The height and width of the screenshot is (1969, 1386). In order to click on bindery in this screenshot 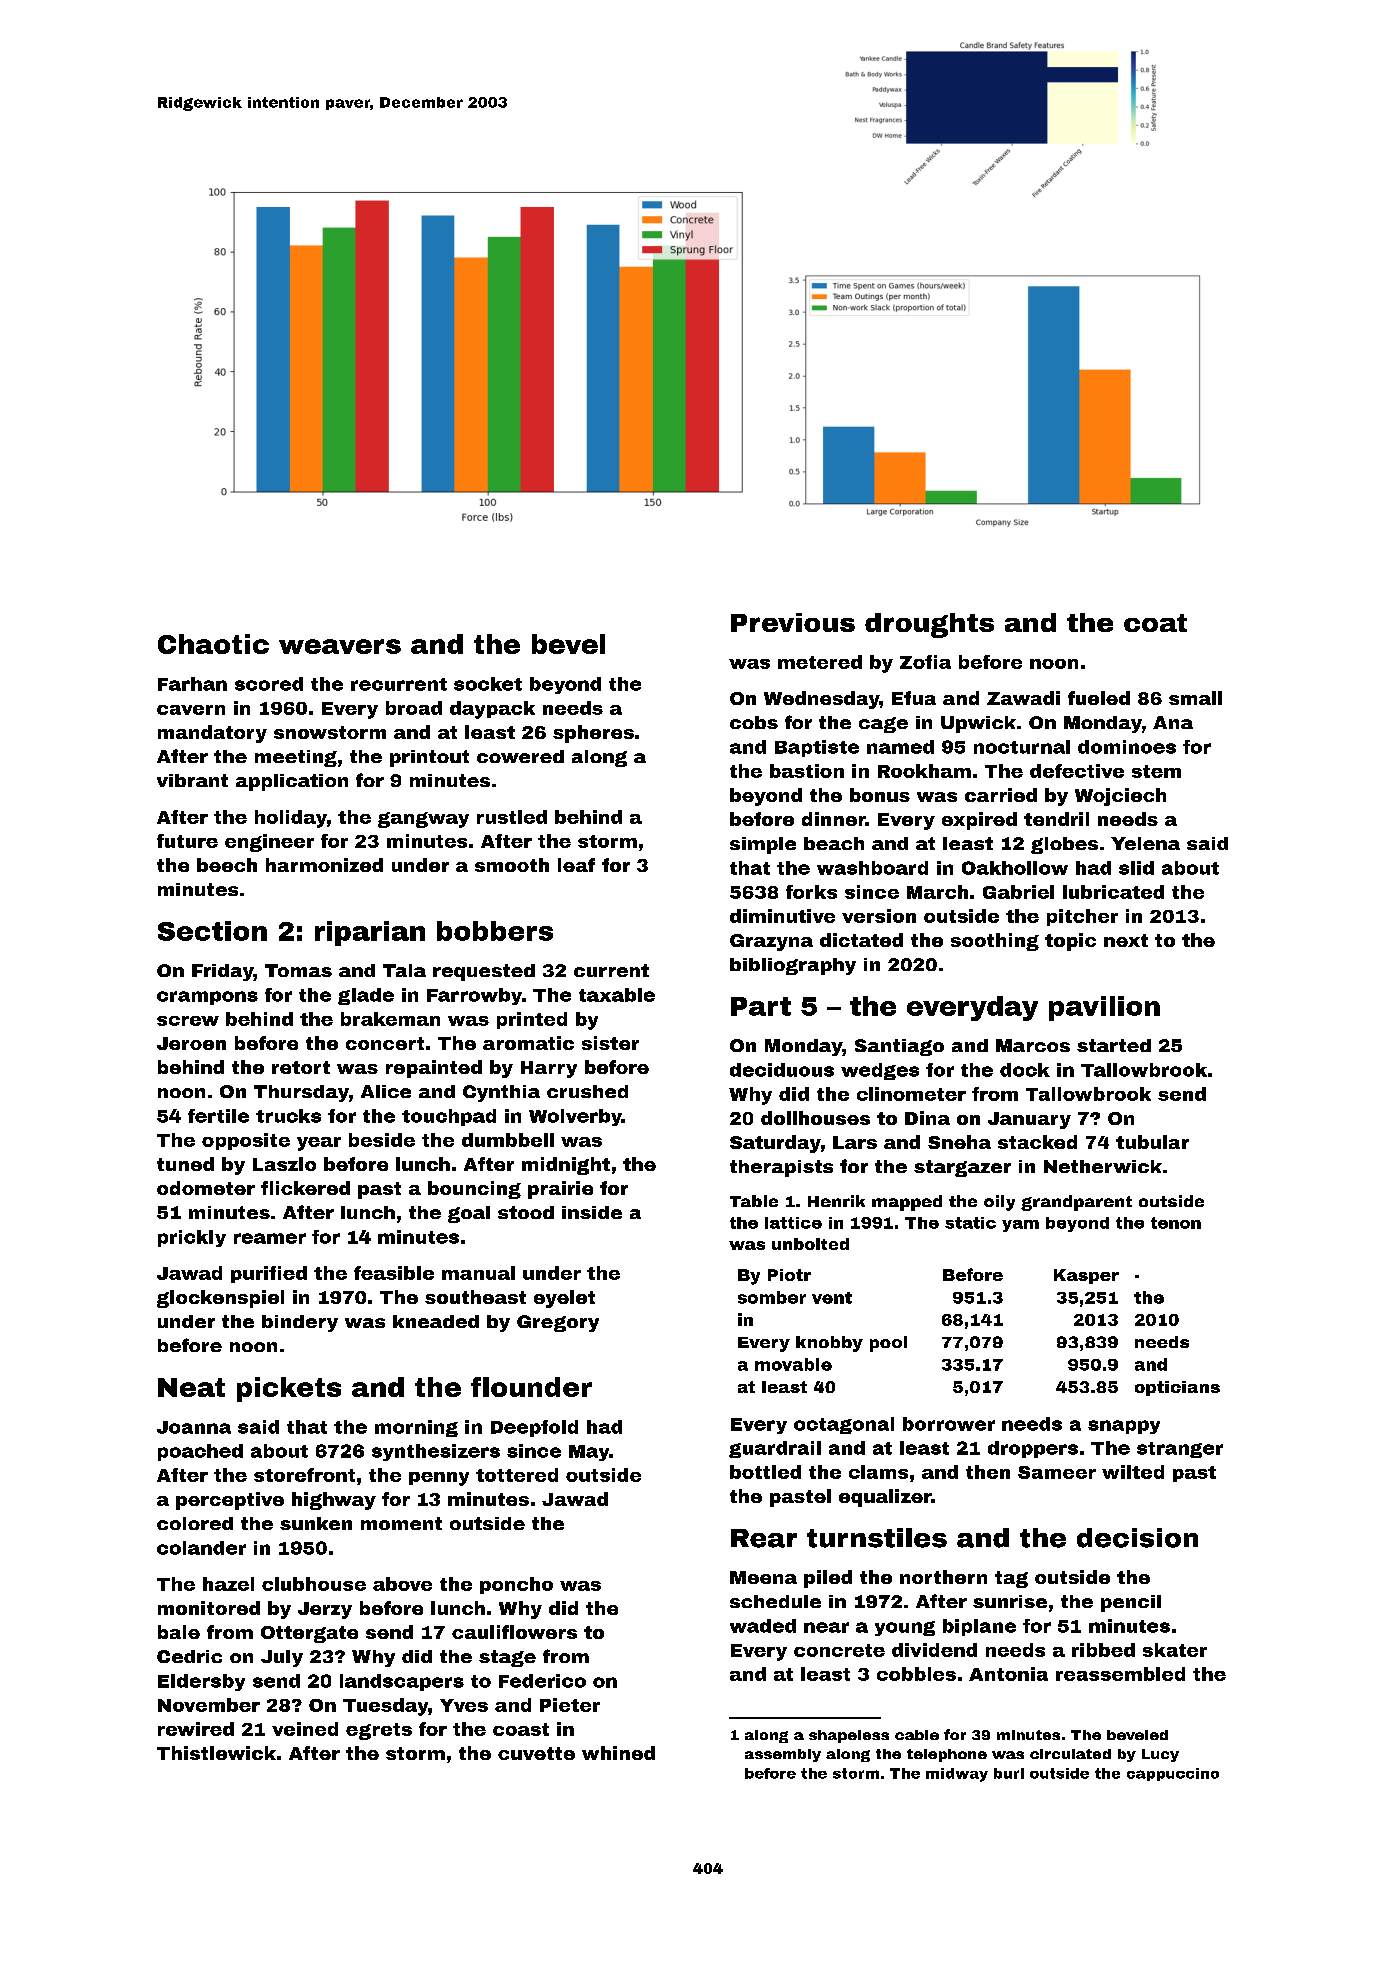, I will do `click(300, 1323)`.
